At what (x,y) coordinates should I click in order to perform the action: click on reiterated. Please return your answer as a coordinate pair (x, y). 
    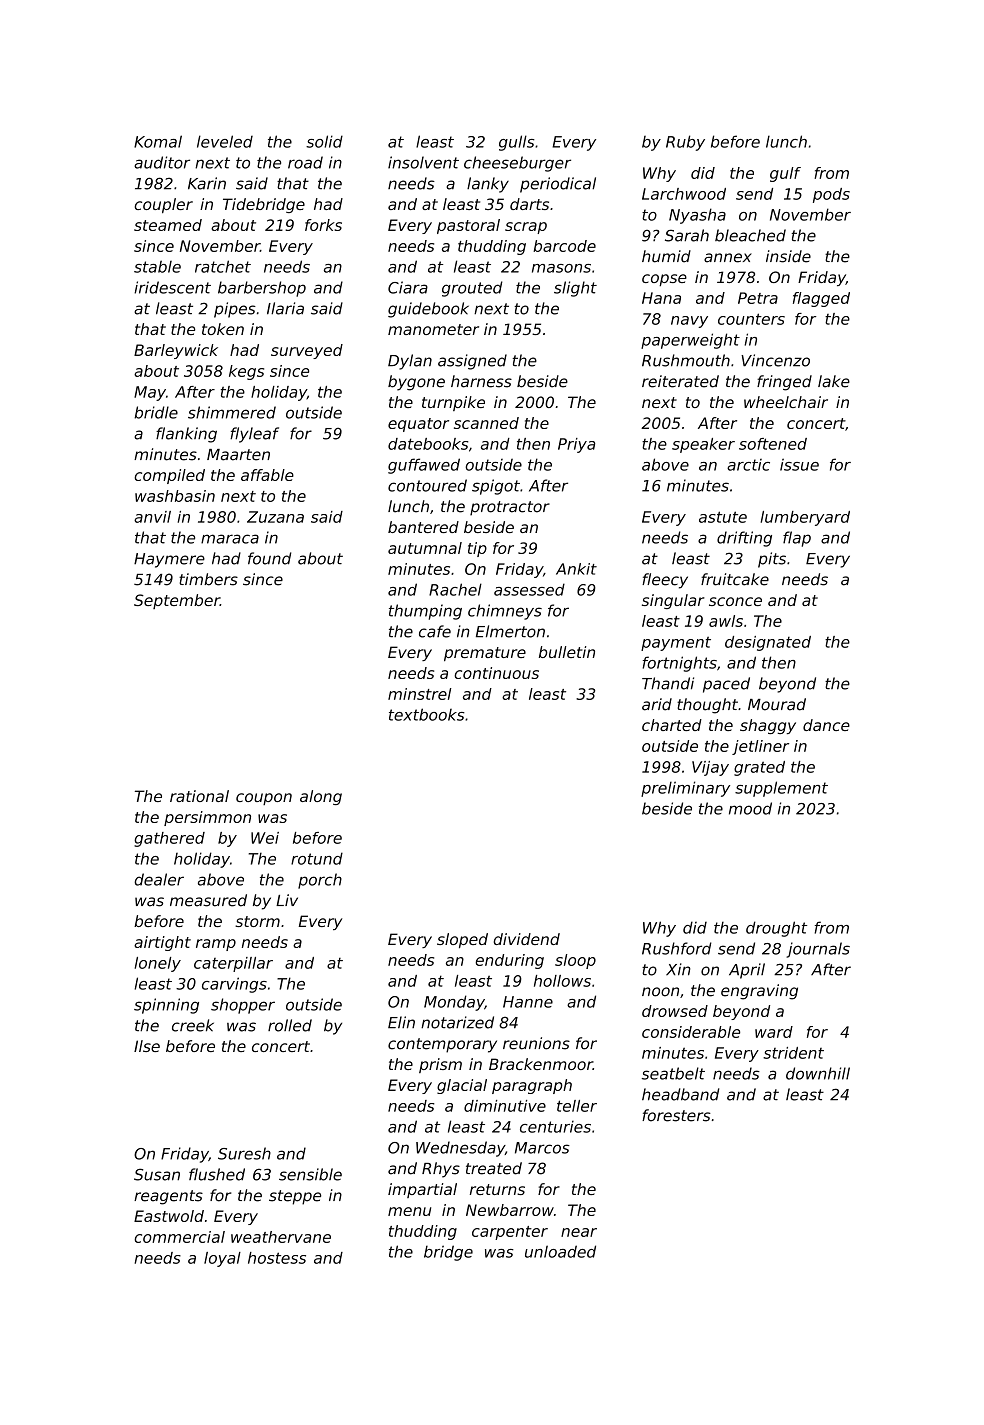
    Looking at the image, I should click on (680, 381).
